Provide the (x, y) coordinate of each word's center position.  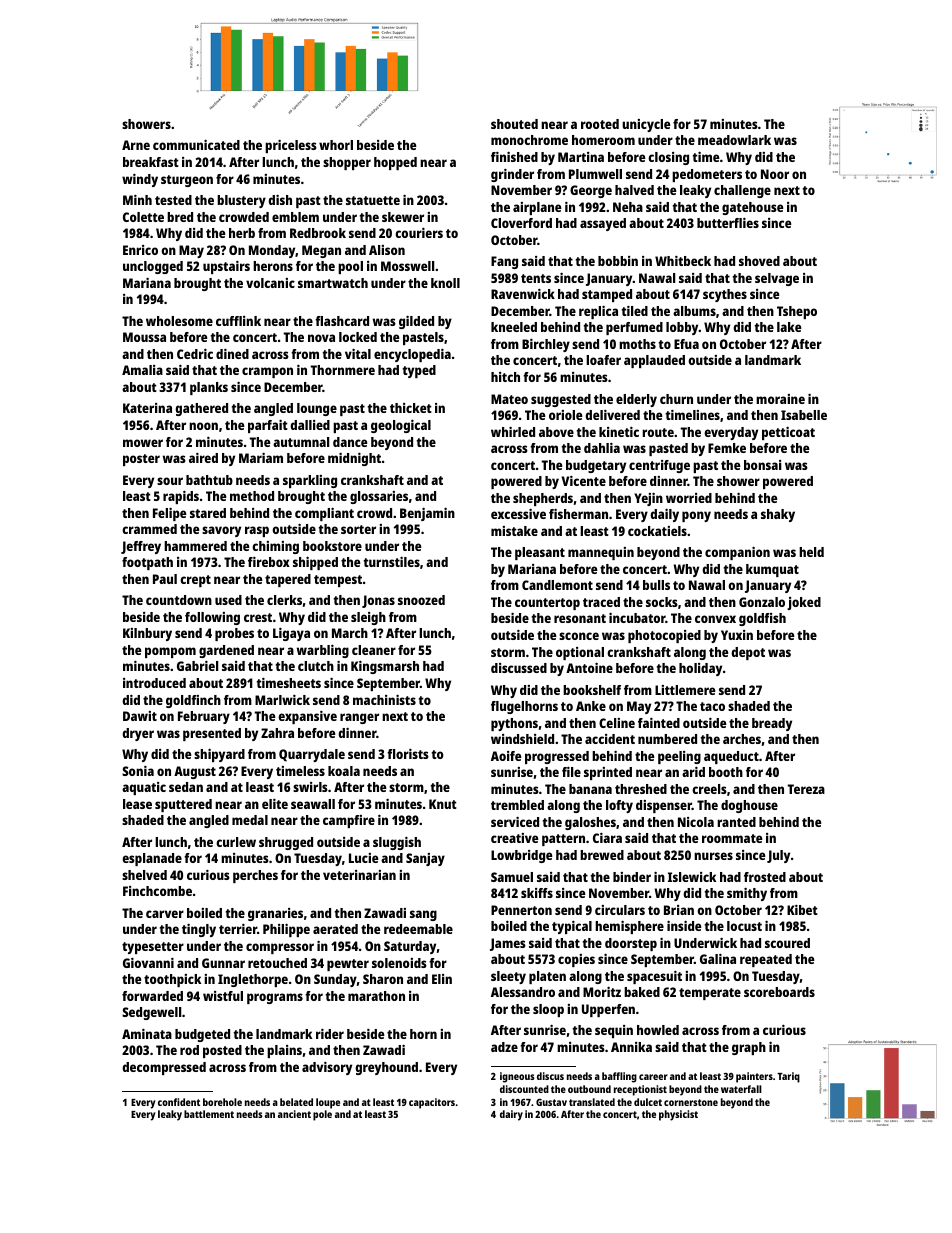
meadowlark (734, 140)
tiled (635, 311)
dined (232, 354)
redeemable (418, 929)
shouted (514, 124)
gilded (416, 322)
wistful (223, 996)
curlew (236, 842)
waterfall (741, 1089)
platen (547, 977)
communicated (196, 145)
